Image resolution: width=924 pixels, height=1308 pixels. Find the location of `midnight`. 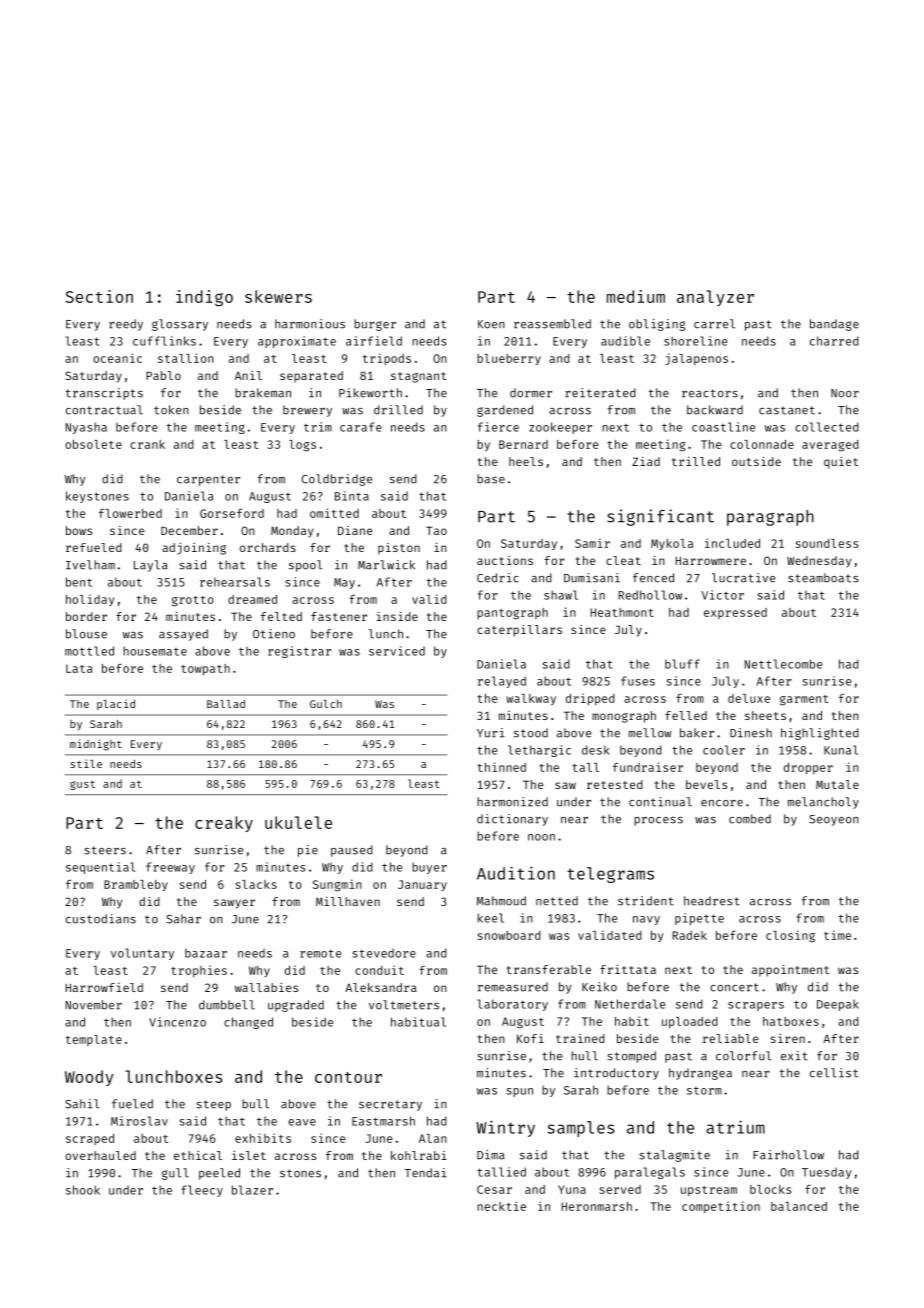

midnight is located at coordinates (96, 745).
